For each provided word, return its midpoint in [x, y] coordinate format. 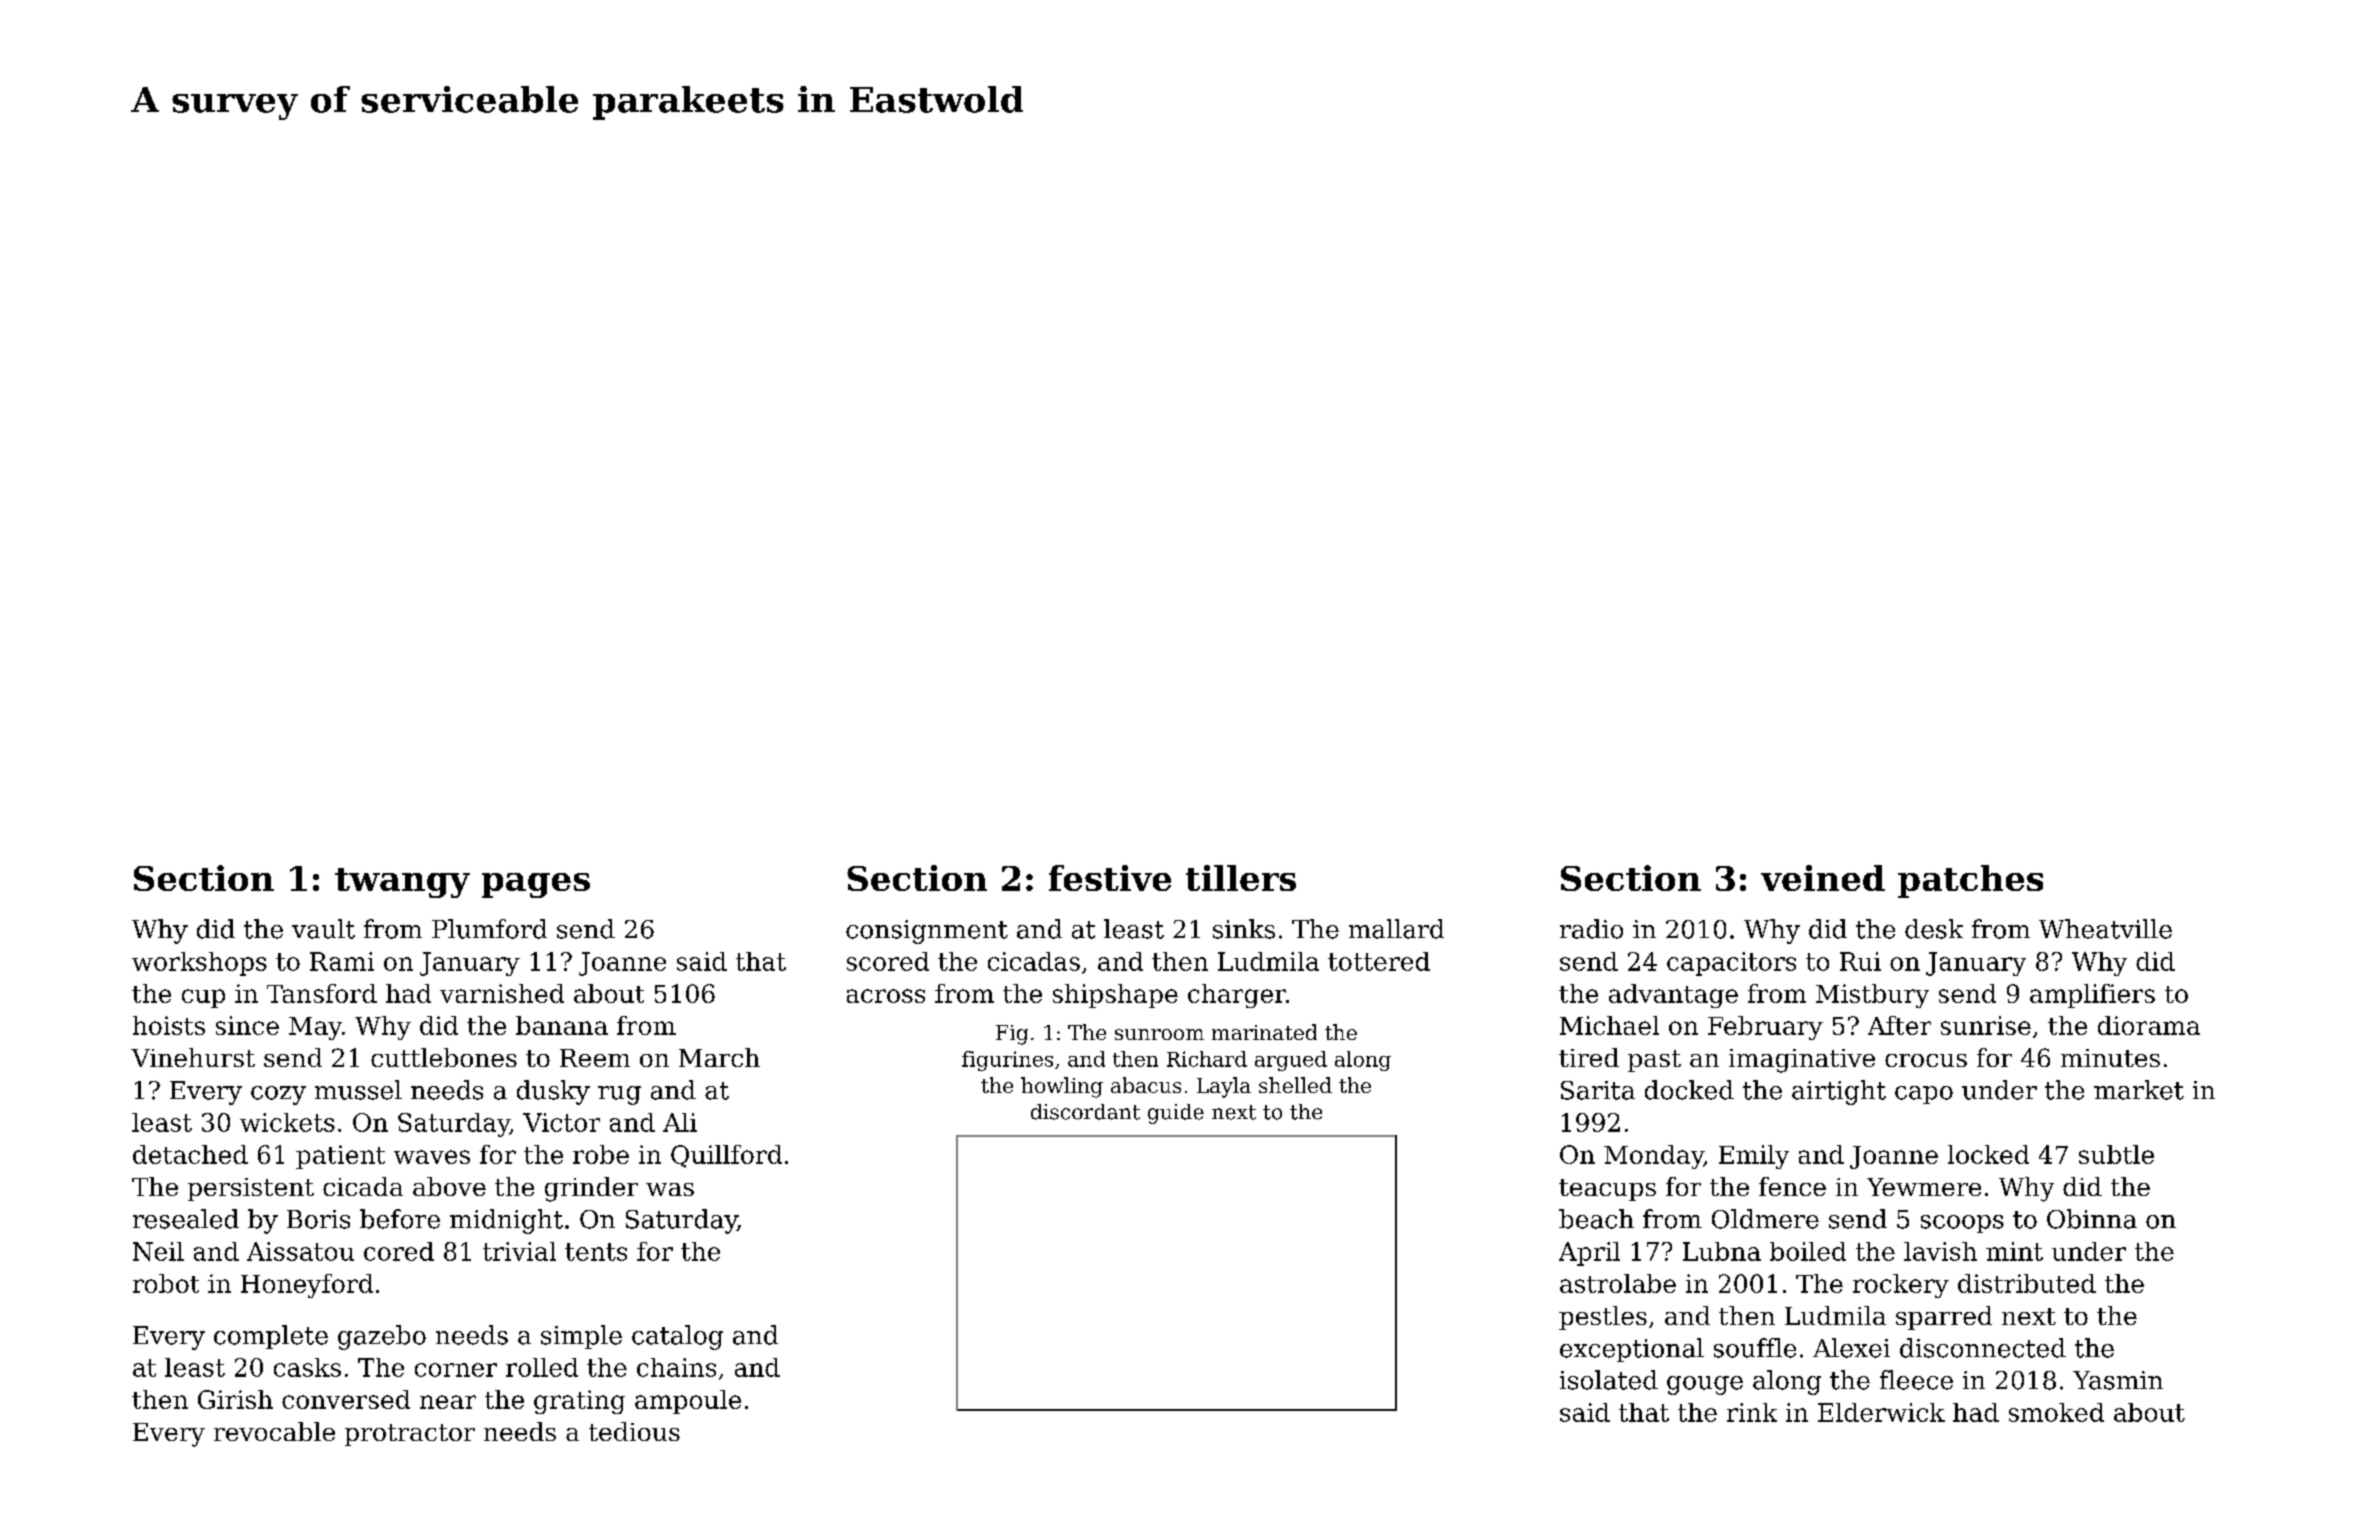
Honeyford [307, 1286]
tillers [1241, 878]
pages [536, 885]
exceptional [1632, 1350]
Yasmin [2118, 1380]
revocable [274, 1431]
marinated [1264, 1032]
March [719, 1057]
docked [1689, 1090]
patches [1970, 881]
